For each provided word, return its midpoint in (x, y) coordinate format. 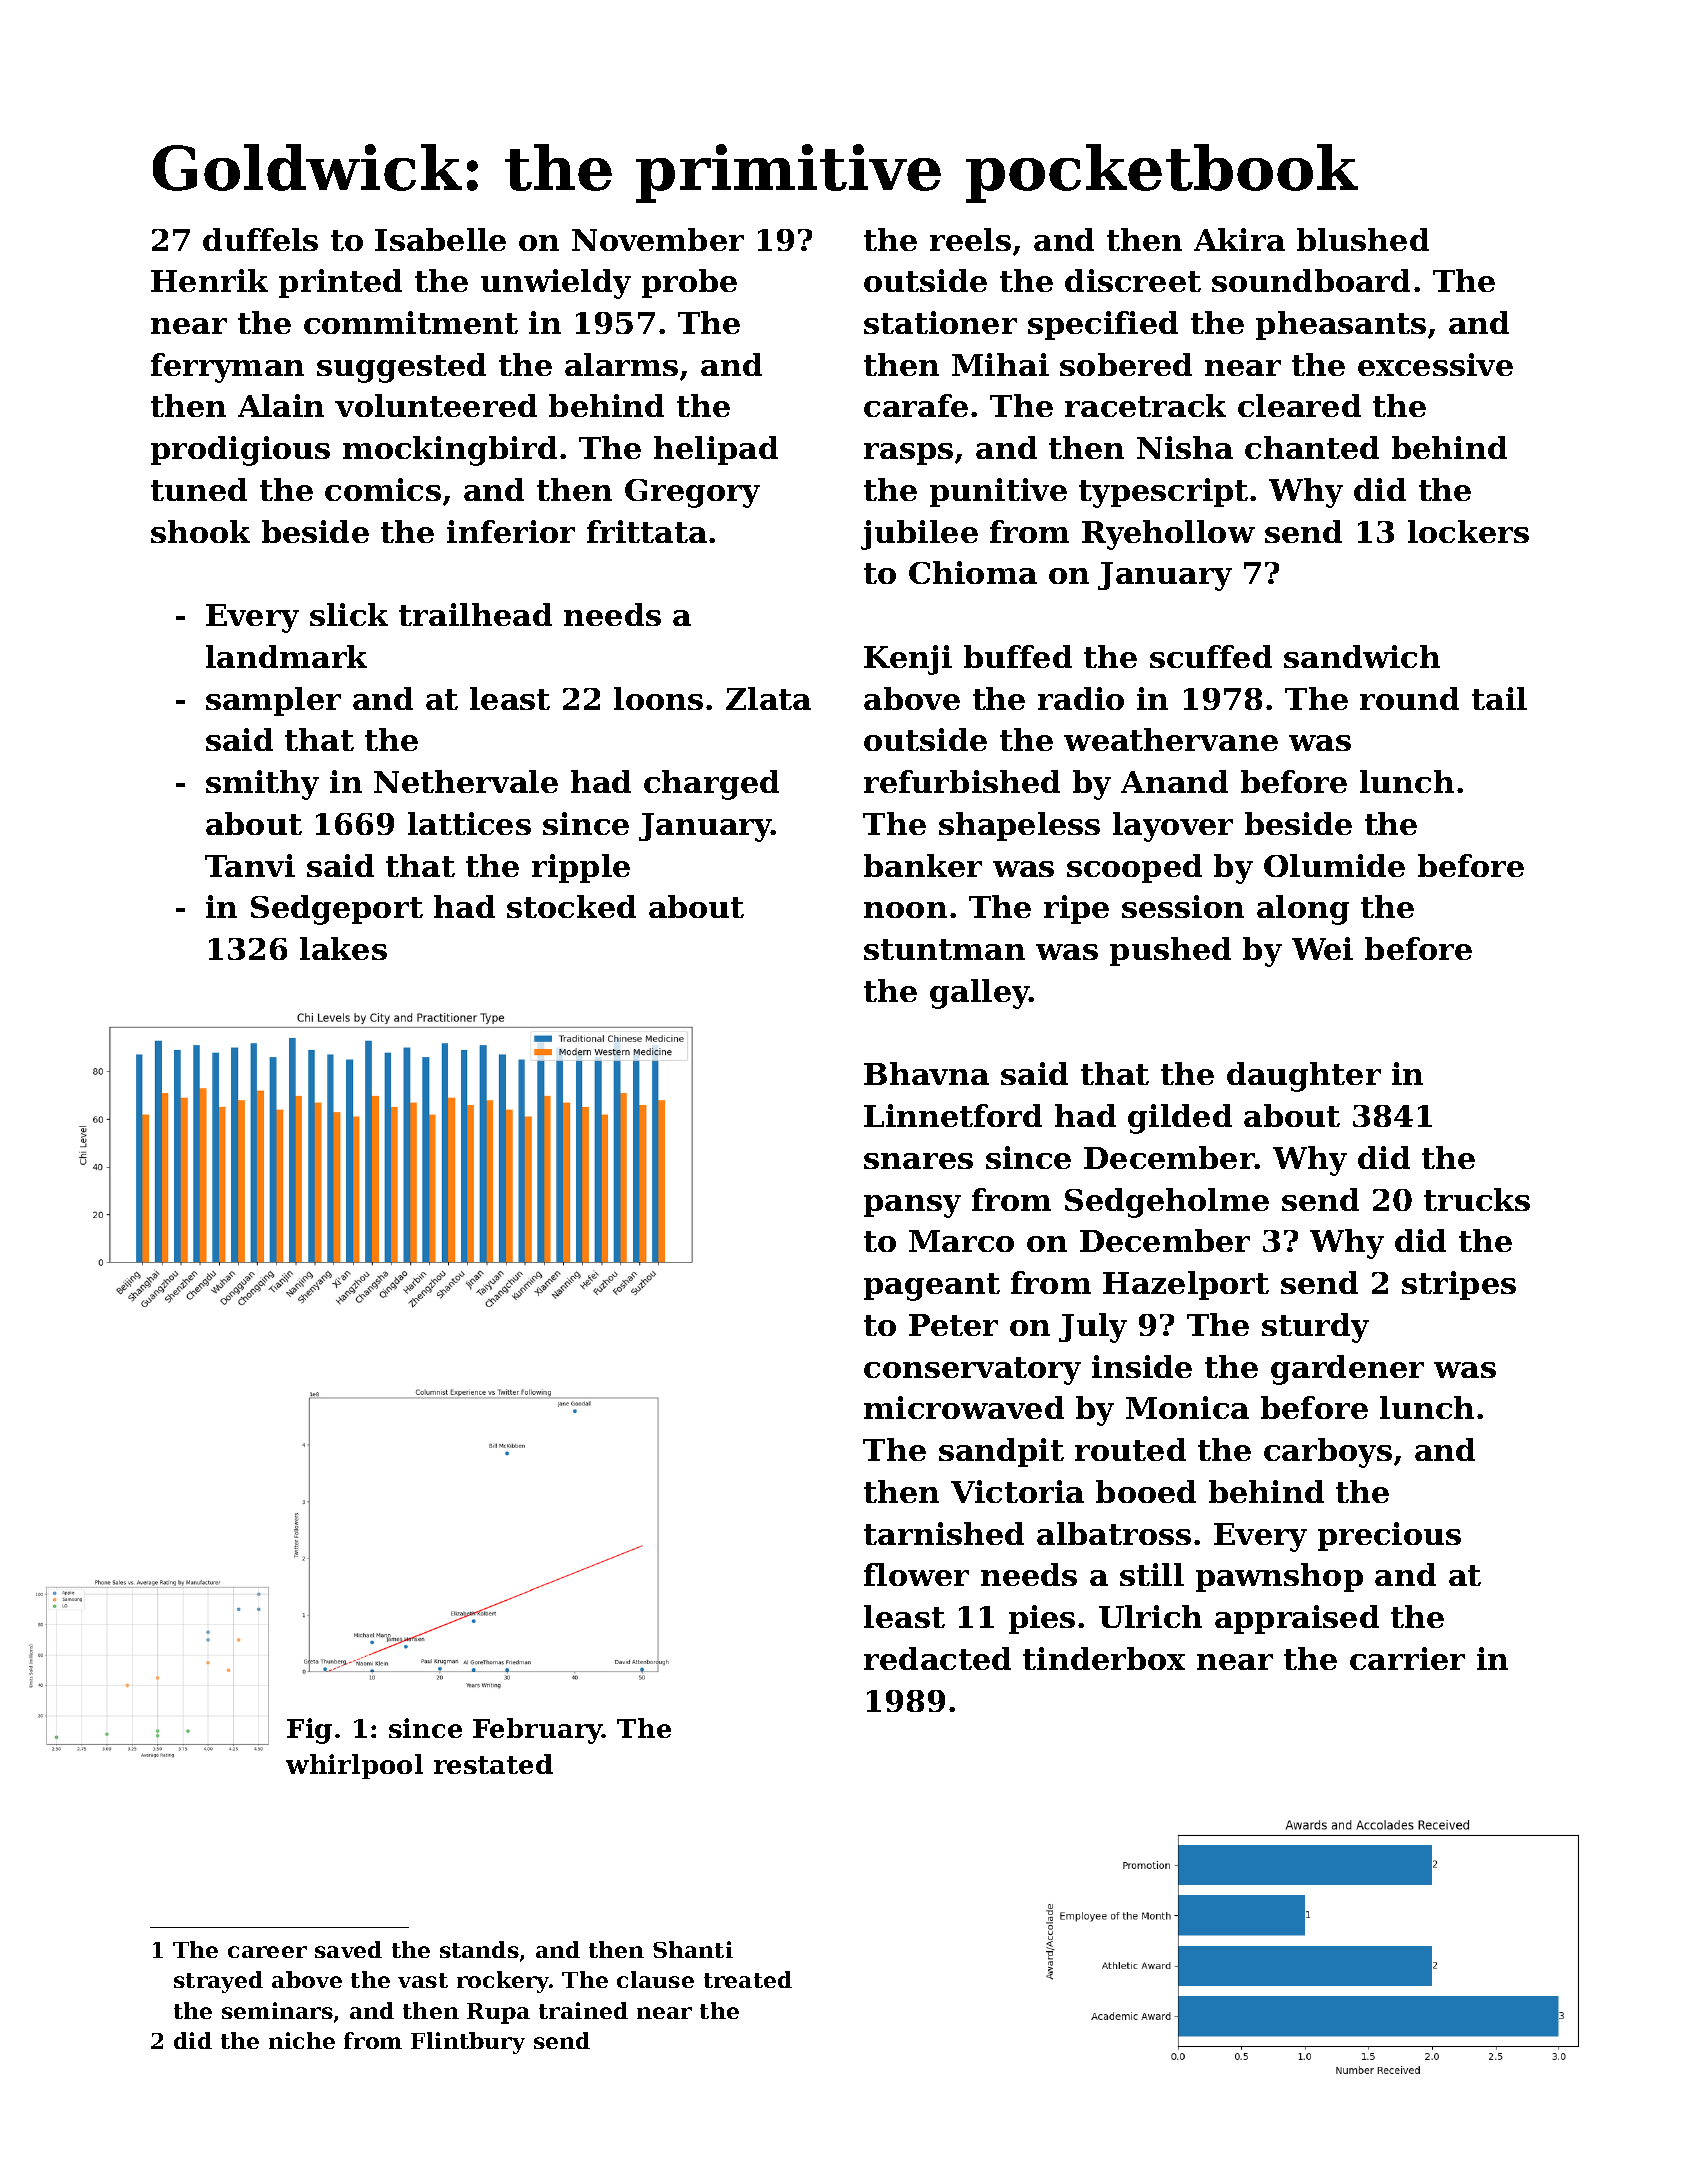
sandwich (1362, 656)
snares (918, 1161)
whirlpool (354, 1766)
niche (302, 2040)
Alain (281, 405)
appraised (1297, 1619)
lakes (343, 948)
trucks (1477, 1199)
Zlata (768, 698)
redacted (937, 1658)
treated (748, 1979)
